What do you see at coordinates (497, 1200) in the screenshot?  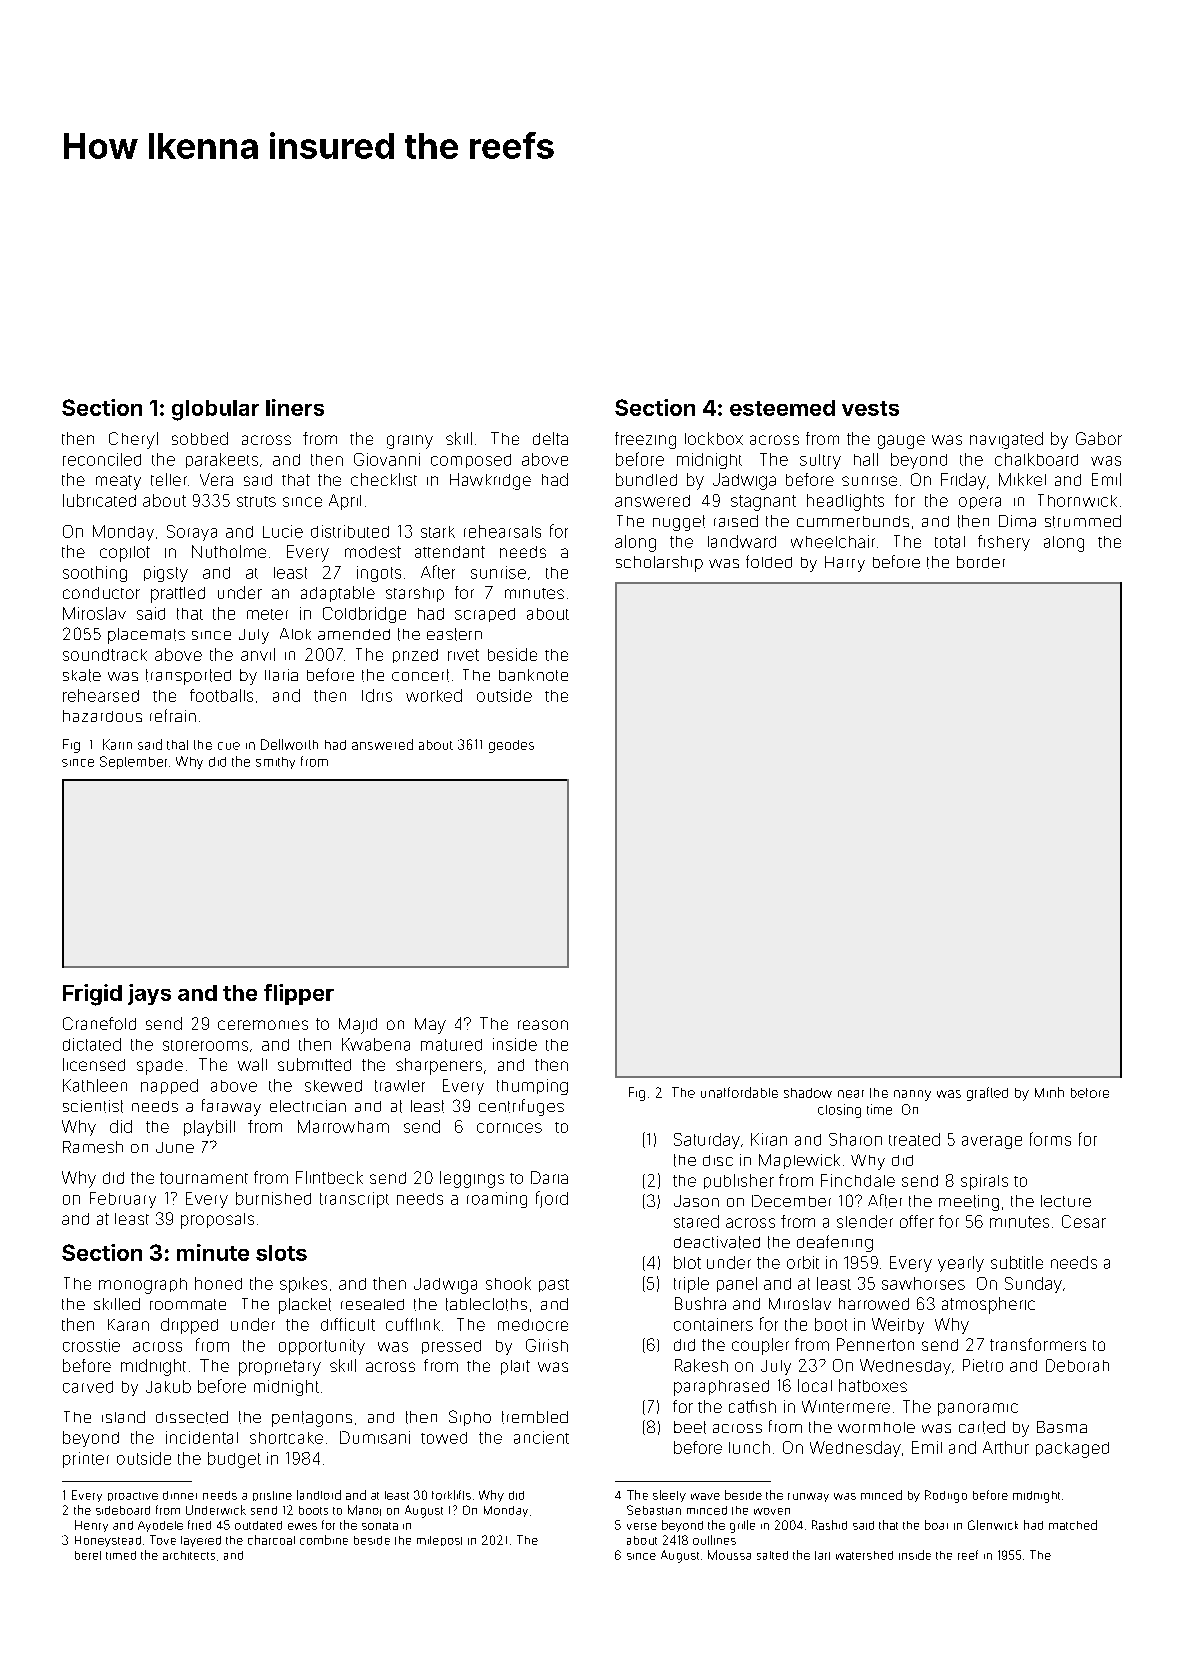 I see `roaming` at bounding box center [497, 1200].
